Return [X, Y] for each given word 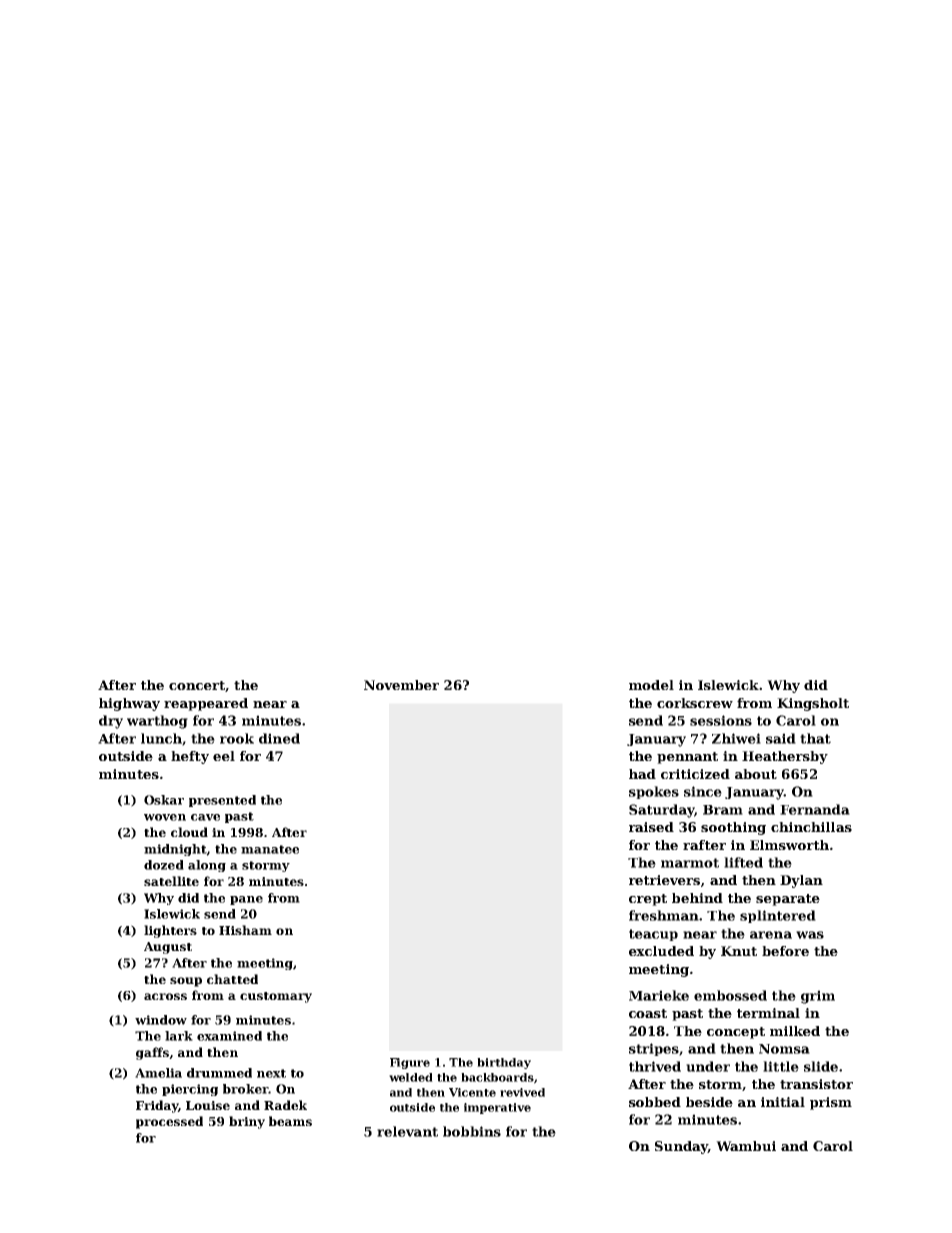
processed [169, 1122]
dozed [164, 865]
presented [222, 801]
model [651, 685]
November [401, 685]
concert [197, 685]
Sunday [681, 1147]
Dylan [801, 881]
